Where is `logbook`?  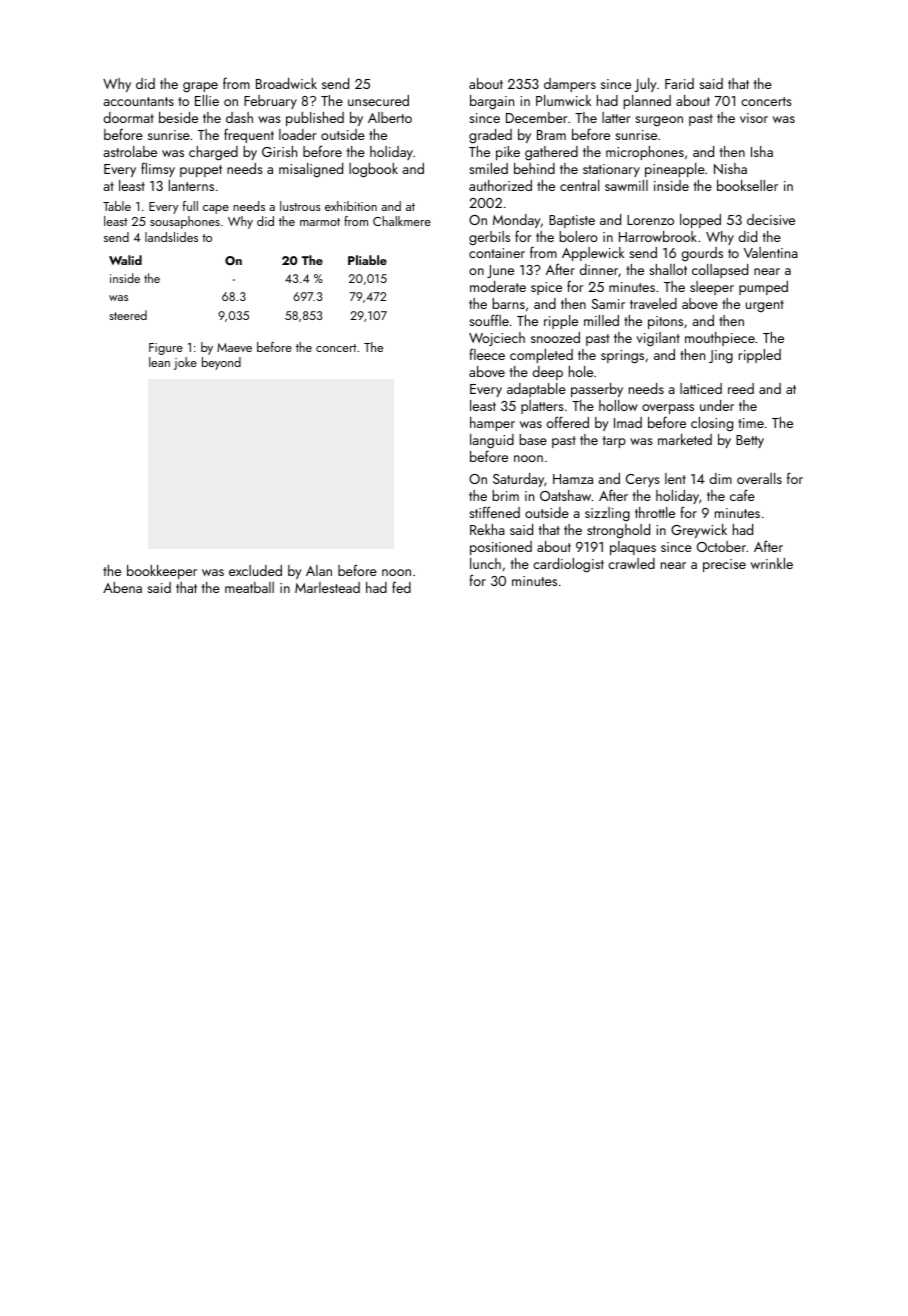
logbook is located at coordinates (373, 170).
